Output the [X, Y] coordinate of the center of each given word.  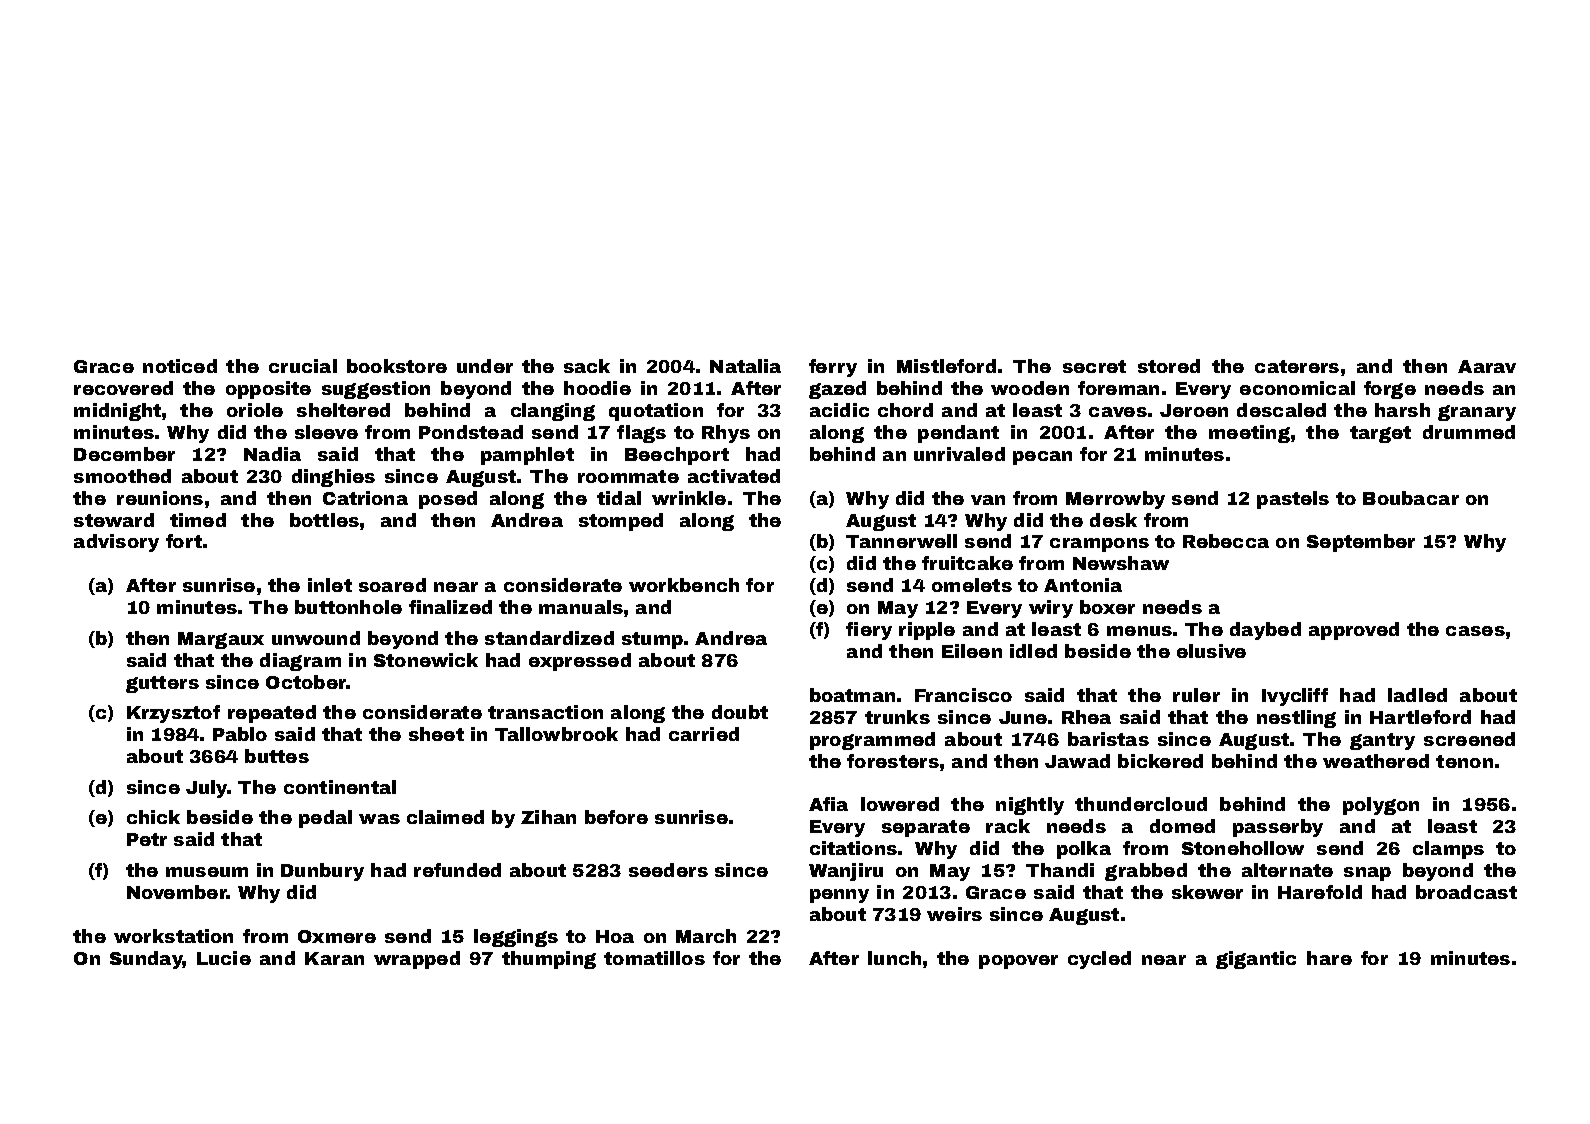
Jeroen [1194, 410]
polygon [1381, 806]
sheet [436, 734]
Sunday [146, 960]
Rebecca [1226, 541]
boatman [852, 695]
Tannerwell [901, 541]
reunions [160, 498]
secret [1094, 366]
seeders [668, 870]
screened [1469, 739]
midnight [117, 412]
